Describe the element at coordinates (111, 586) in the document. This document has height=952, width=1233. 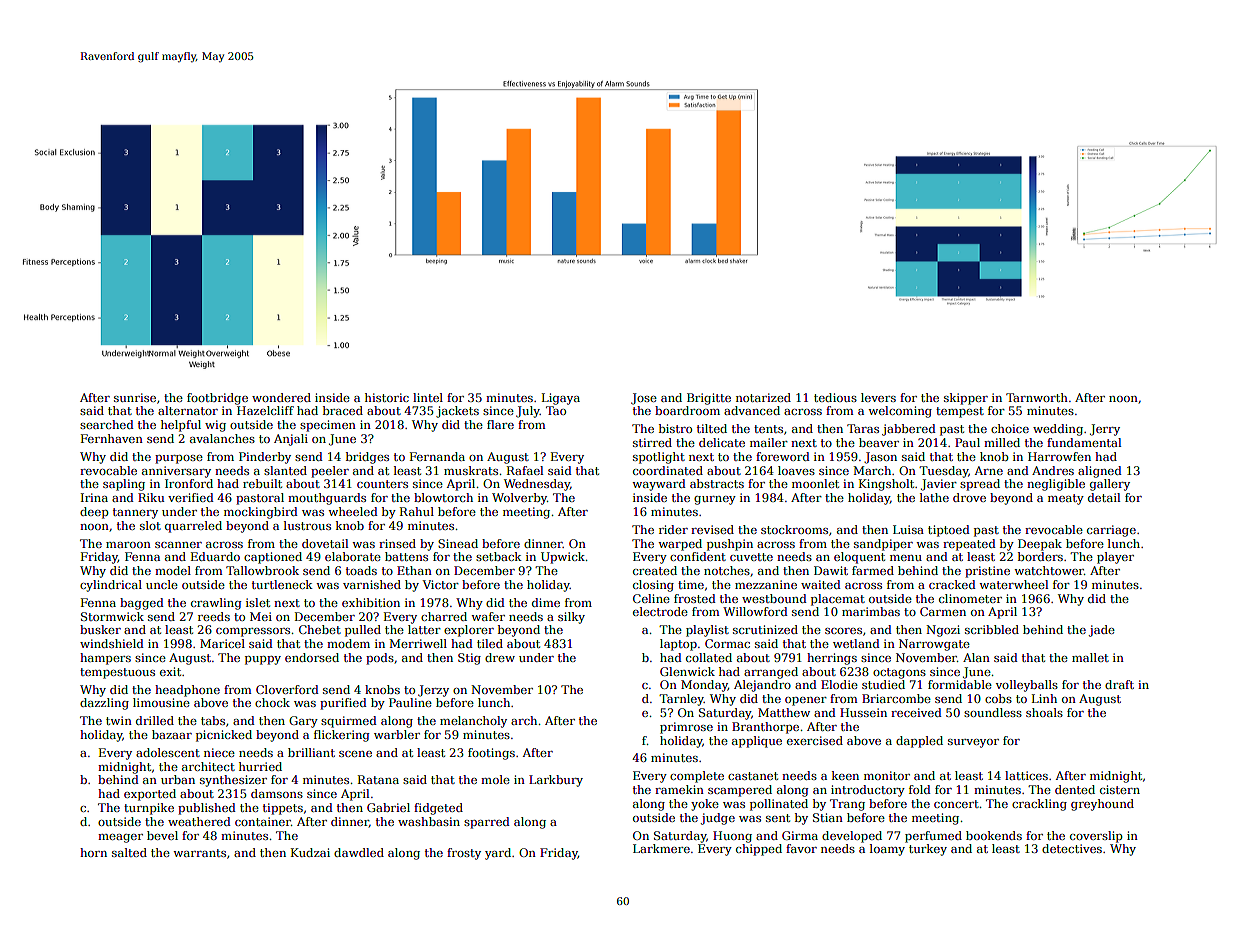
I see `cylindrical` at that location.
